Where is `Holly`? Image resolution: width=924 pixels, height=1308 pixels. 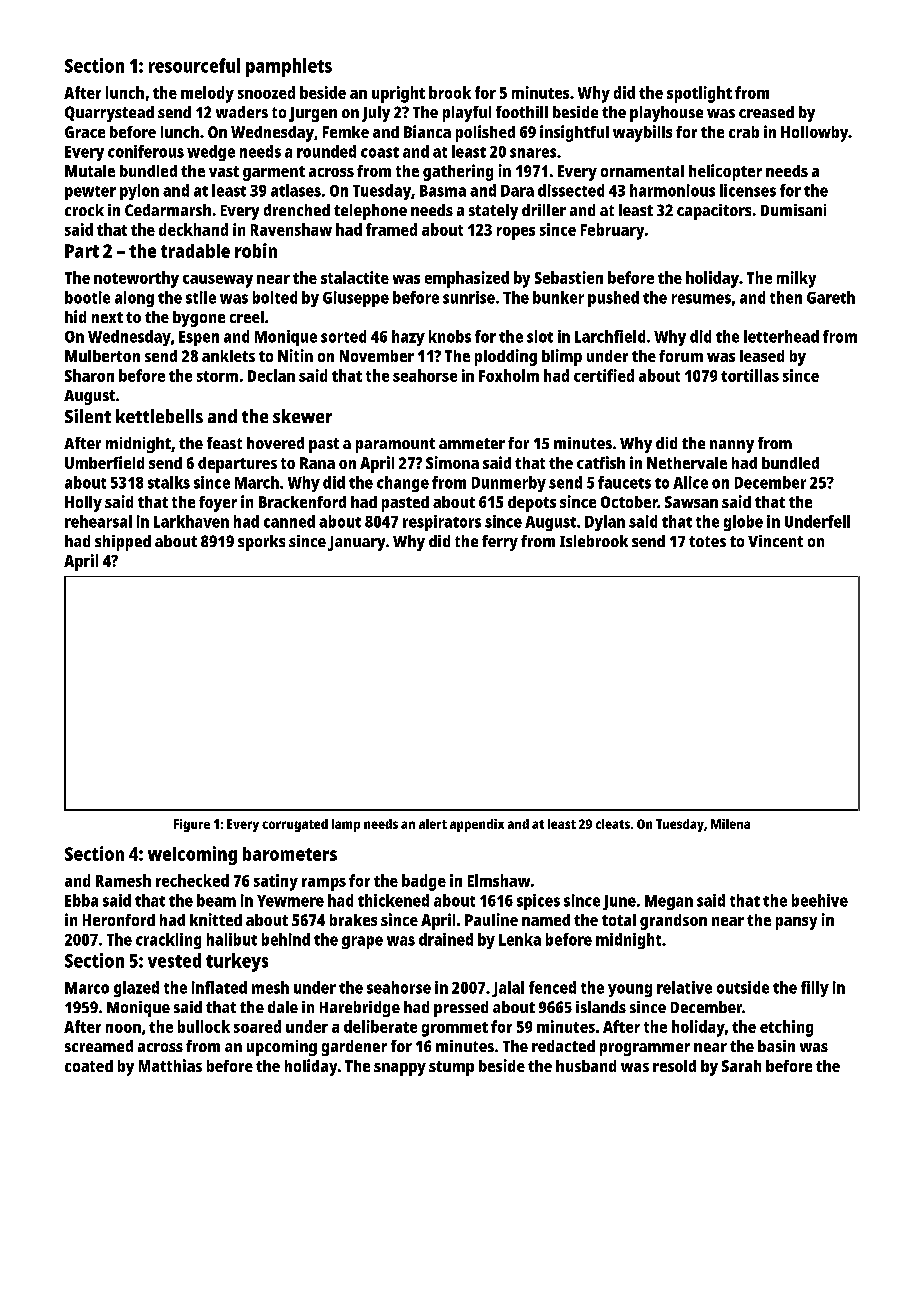
Holly is located at coordinates (83, 504).
